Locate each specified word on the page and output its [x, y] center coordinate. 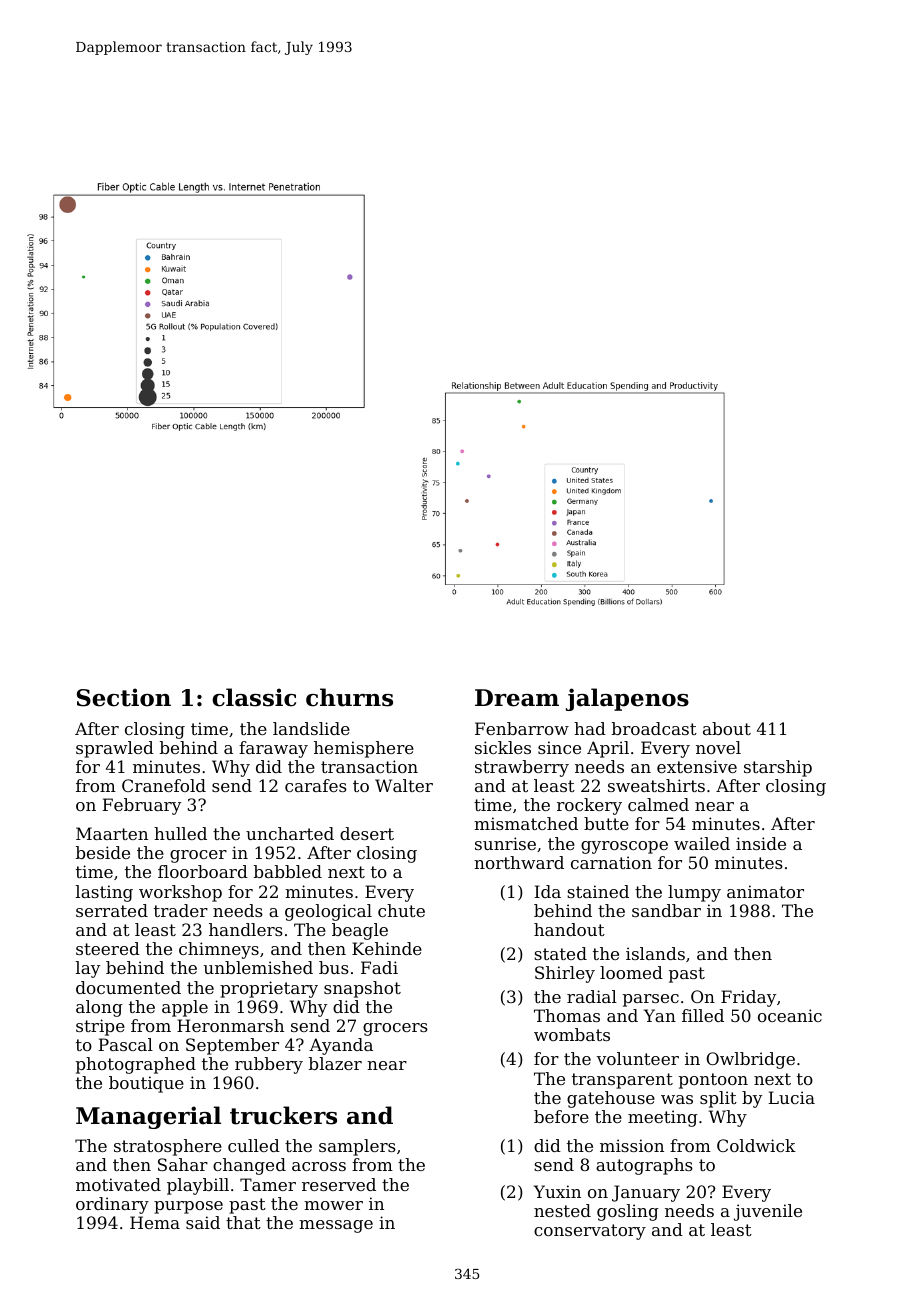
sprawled [115, 749]
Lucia [791, 1097]
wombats [572, 1034]
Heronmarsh [230, 1025]
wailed [702, 843]
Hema [155, 1222]
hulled [180, 833]
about [727, 728]
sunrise [505, 843]
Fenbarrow [522, 728]
